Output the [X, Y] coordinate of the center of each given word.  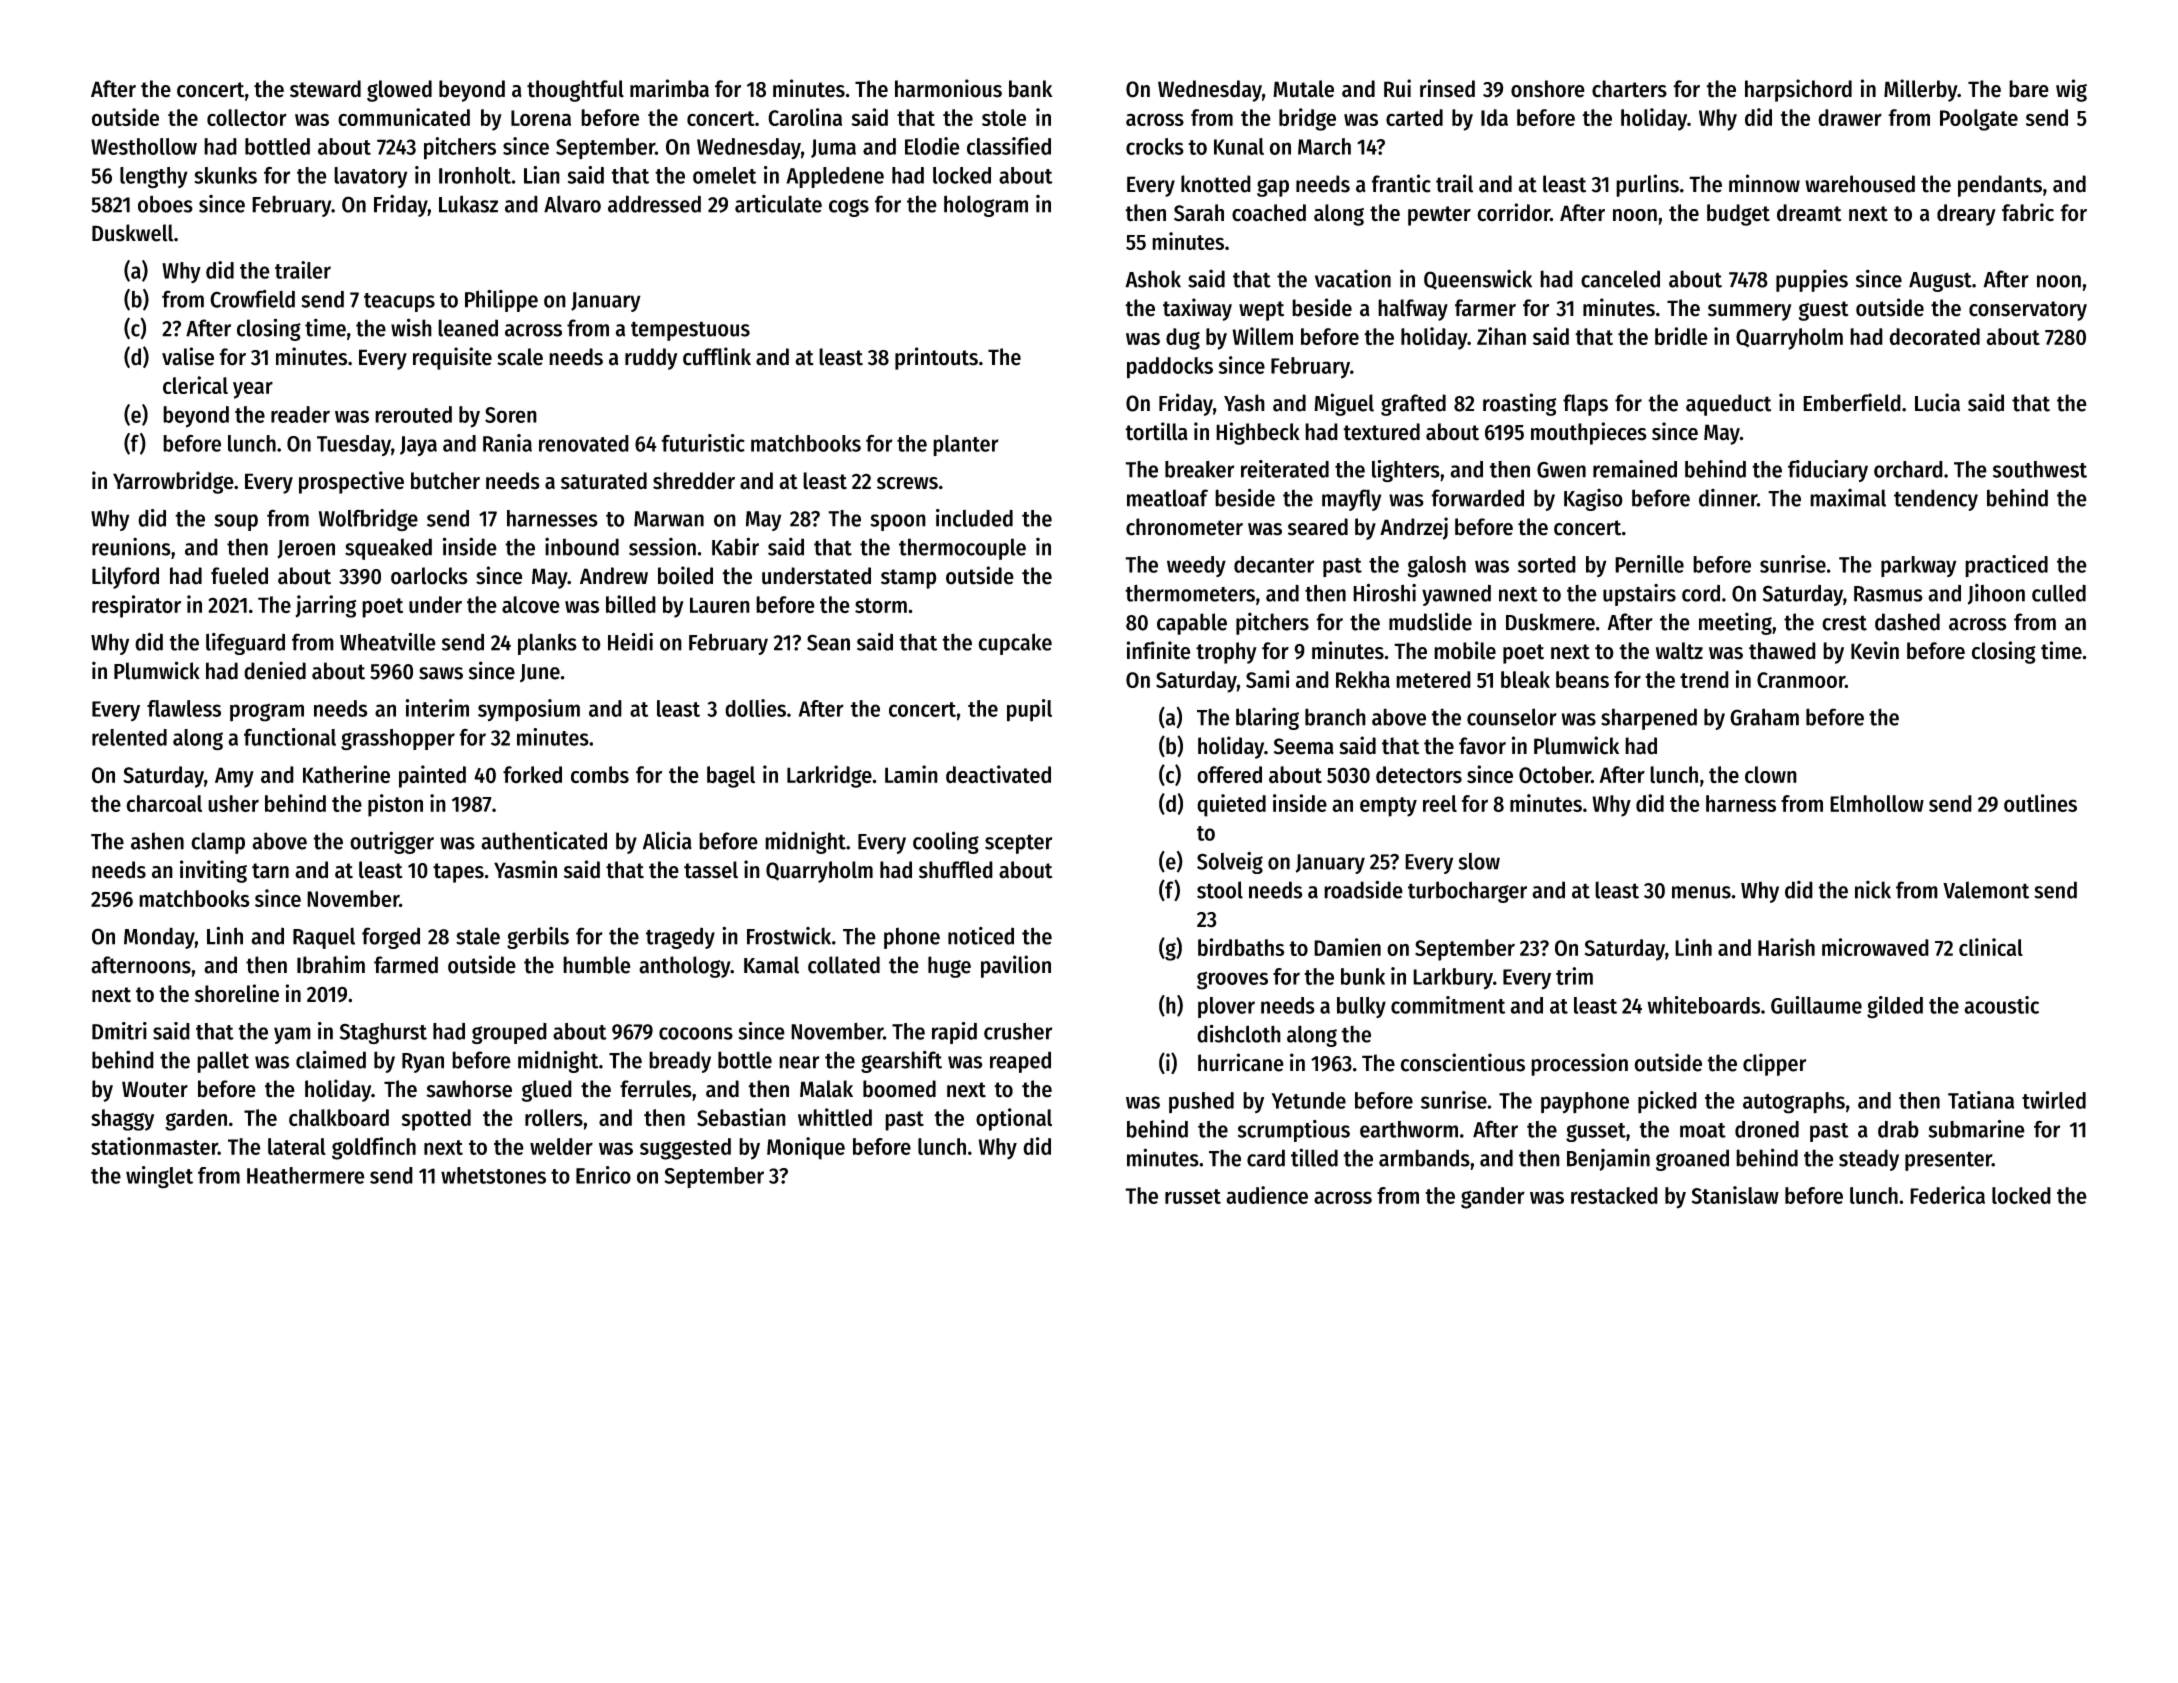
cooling [946, 842]
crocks [1155, 146]
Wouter [155, 1089]
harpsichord [1798, 90]
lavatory [370, 177]
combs [600, 775]
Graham [1764, 717]
